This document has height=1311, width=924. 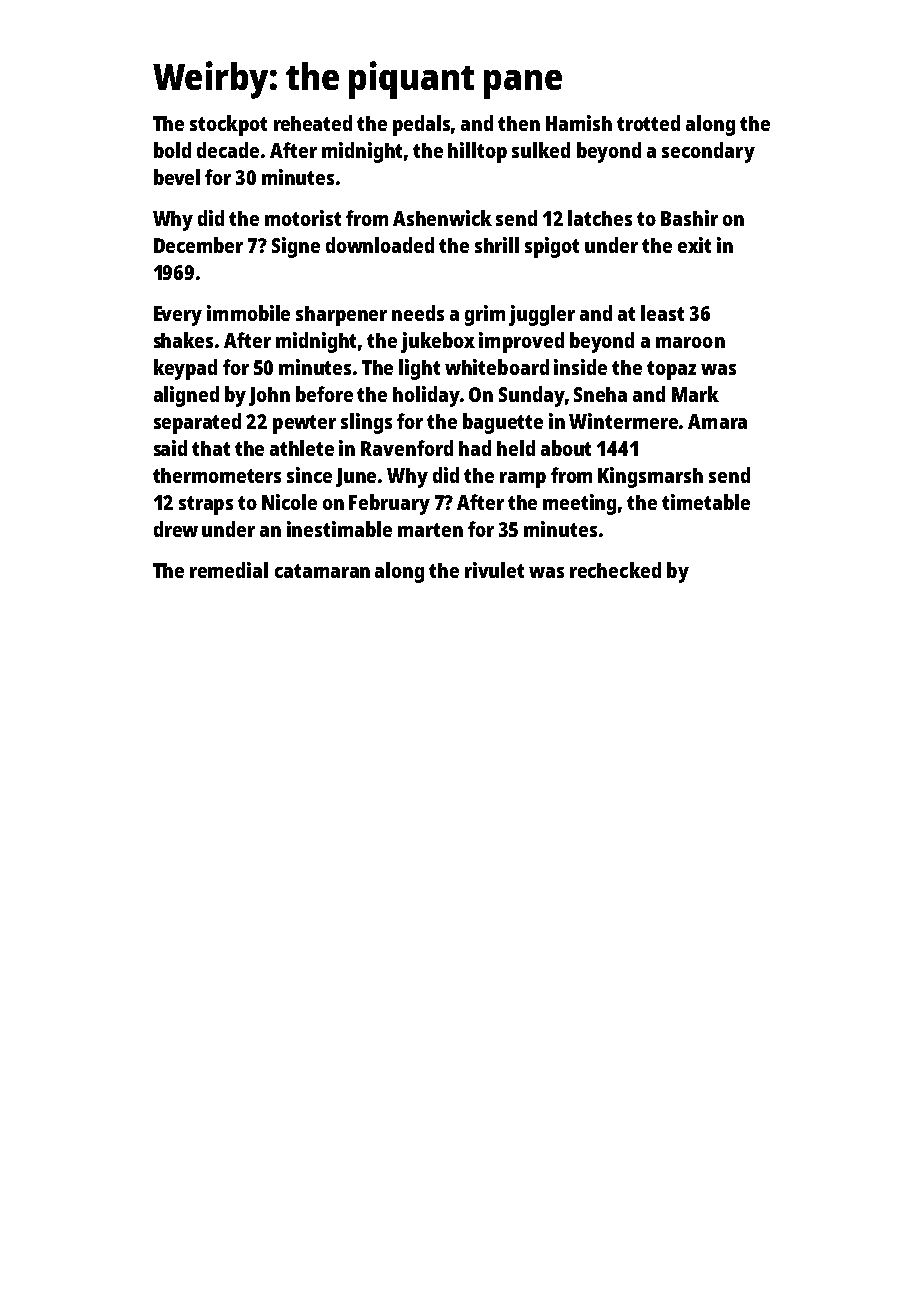 What do you see at coordinates (580, 367) in the document?
I see `inside` at bounding box center [580, 367].
